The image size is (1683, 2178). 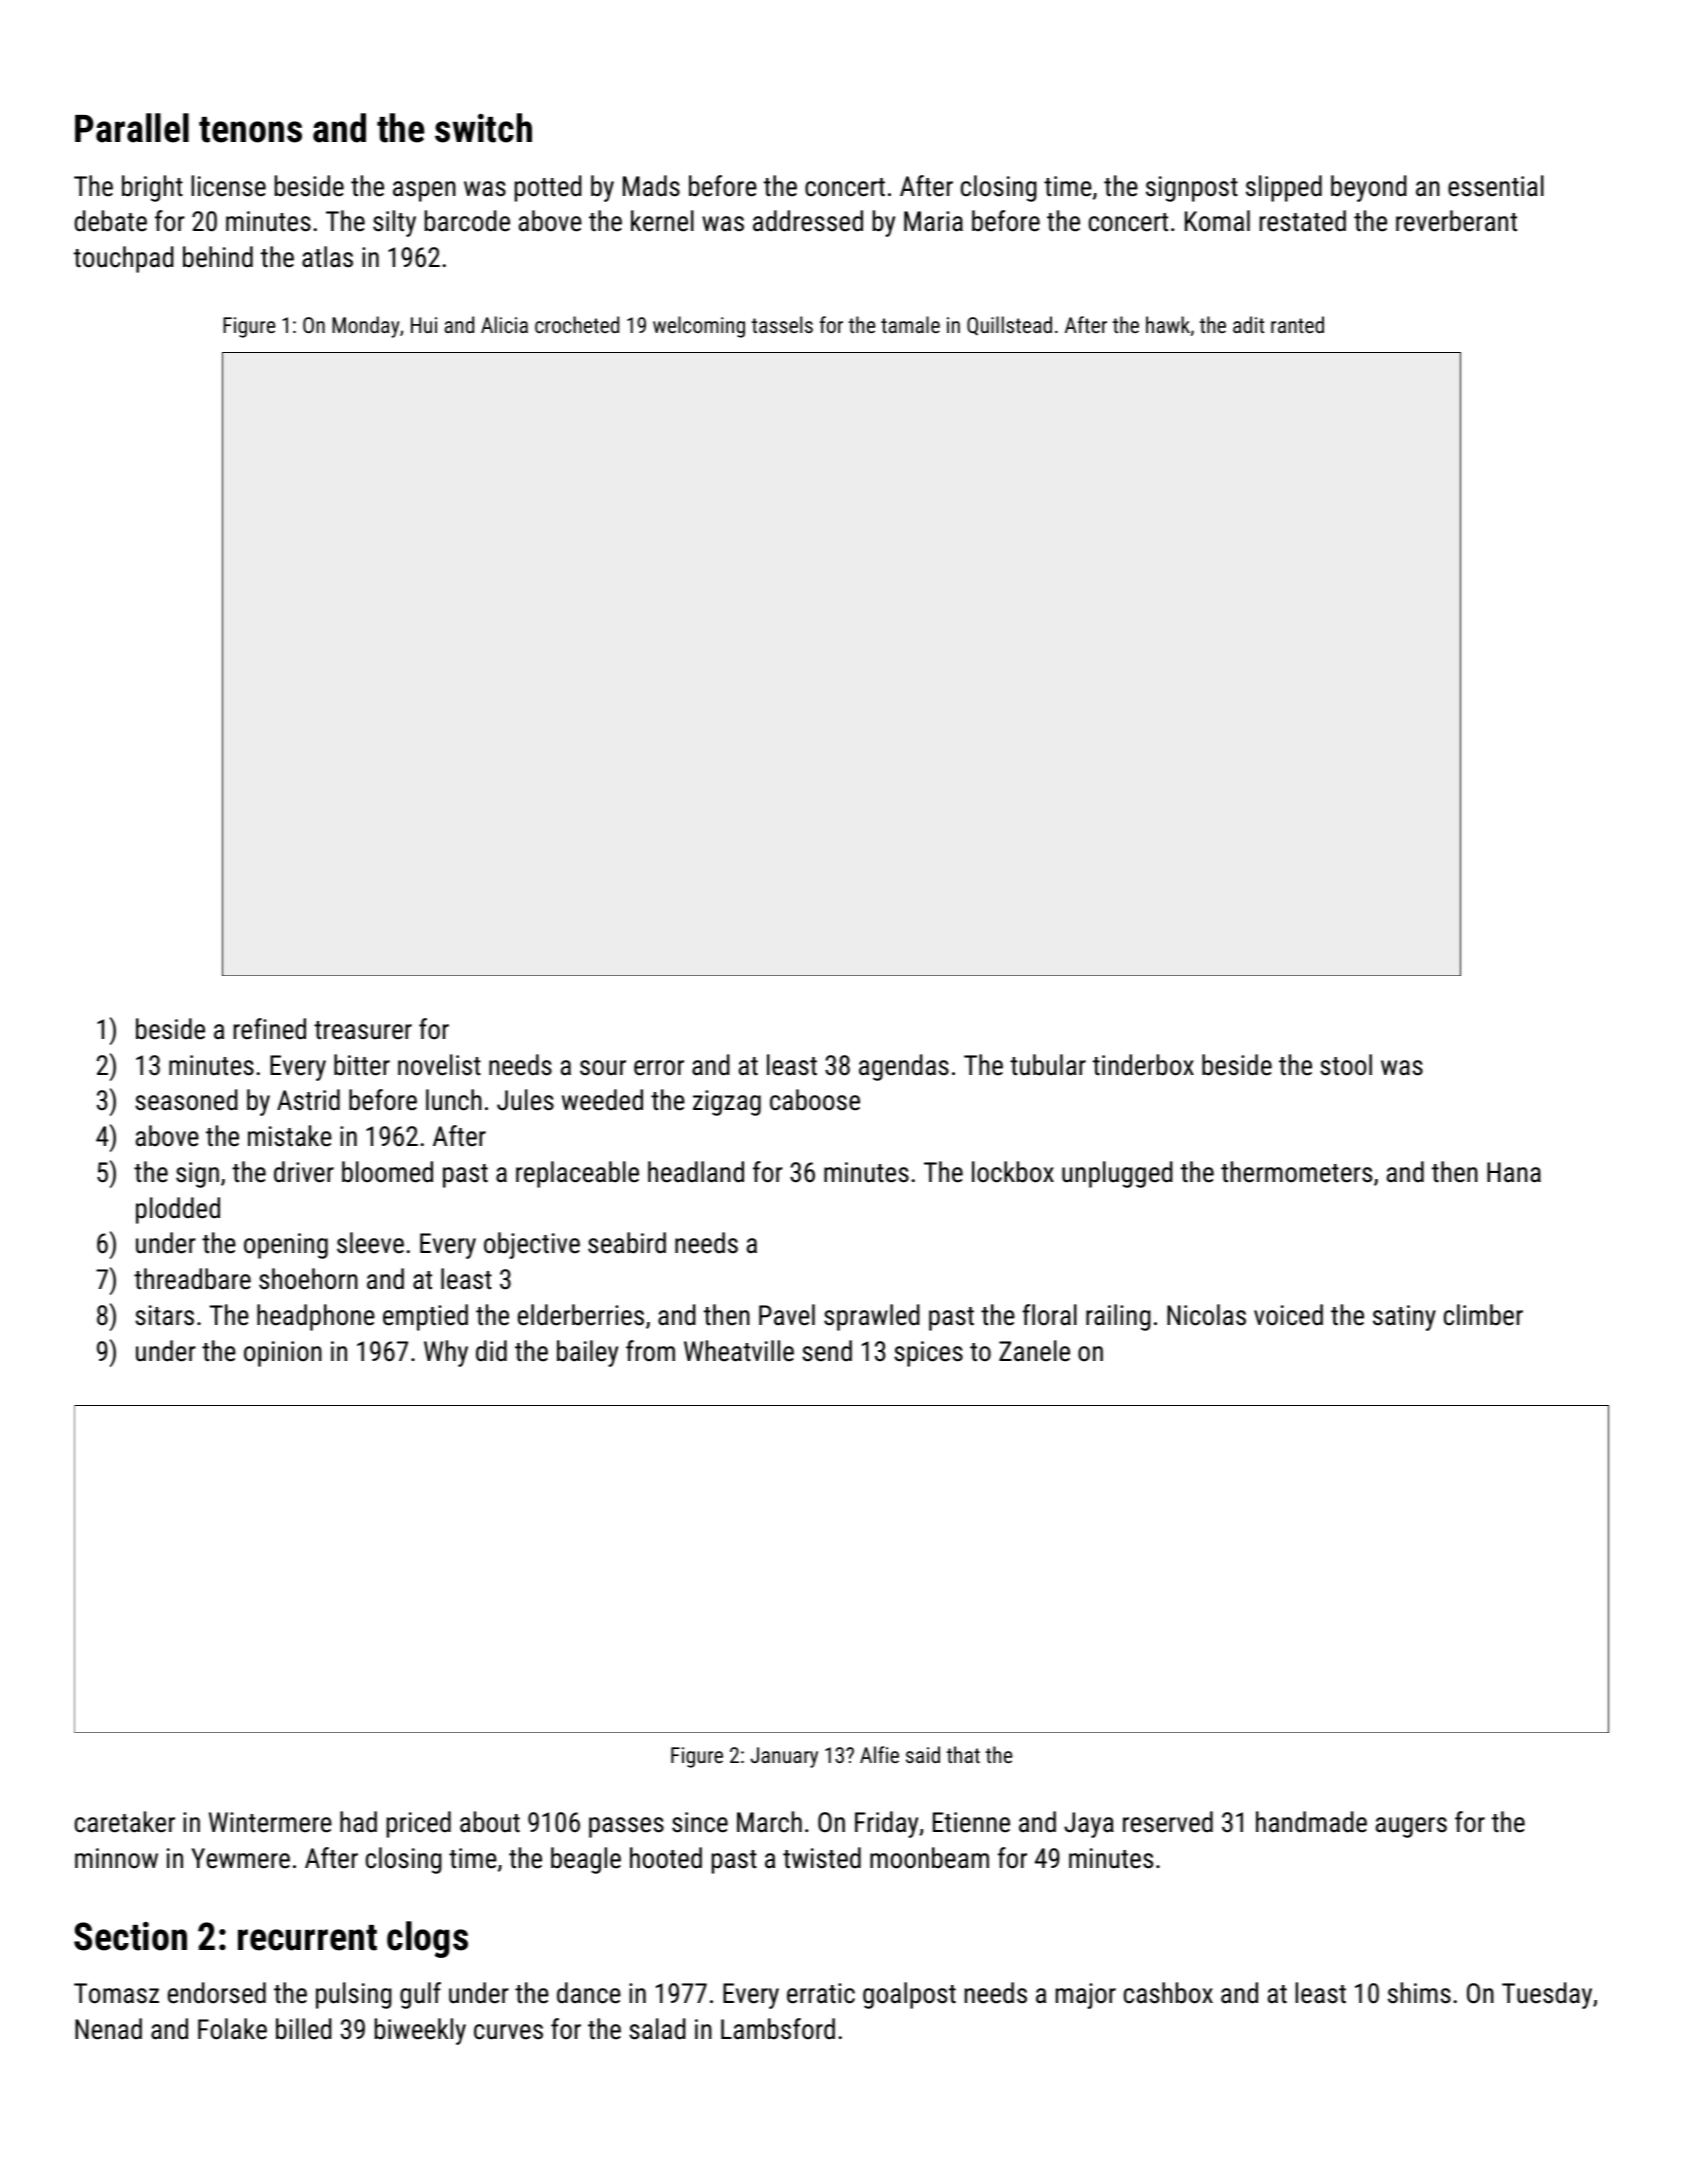 What do you see at coordinates (1034, 1351) in the image?
I see `Zanele` at bounding box center [1034, 1351].
